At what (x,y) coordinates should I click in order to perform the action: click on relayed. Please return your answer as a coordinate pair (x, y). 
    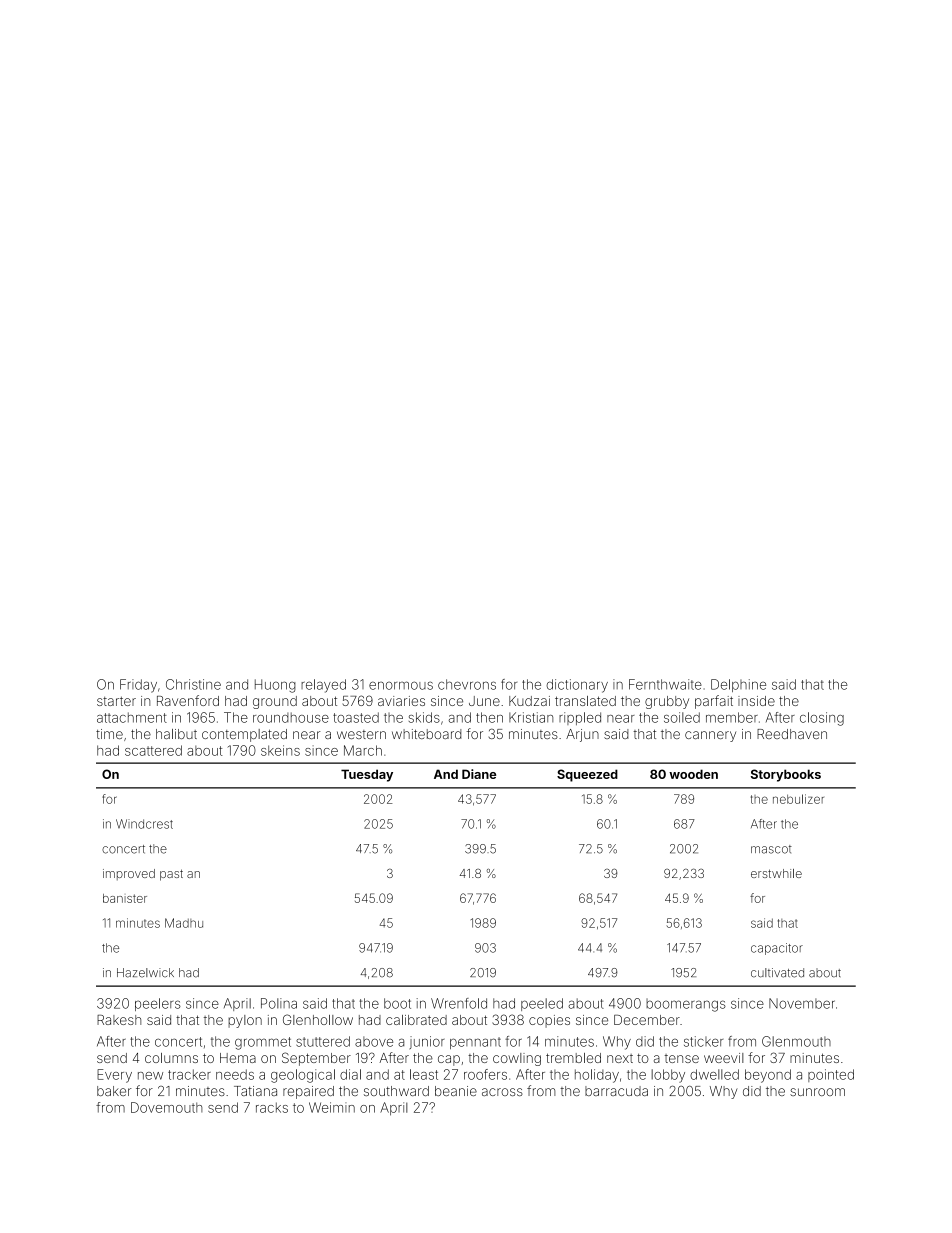
    Looking at the image, I should click on (323, 686).
